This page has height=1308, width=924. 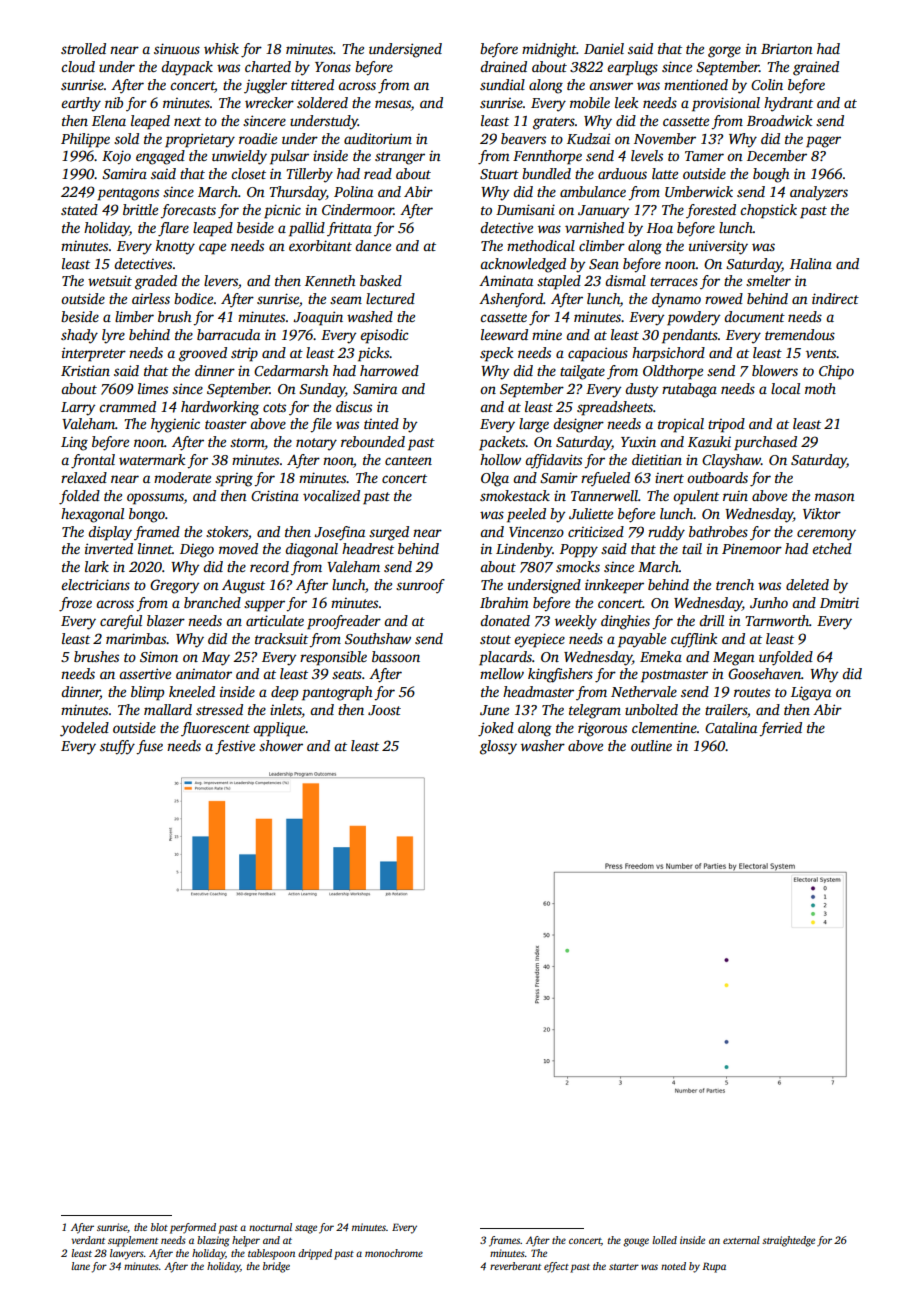 What do you see at coordinates (709, 441) in the page?
I see `Kazuki` at bounding box center [709, 441].
